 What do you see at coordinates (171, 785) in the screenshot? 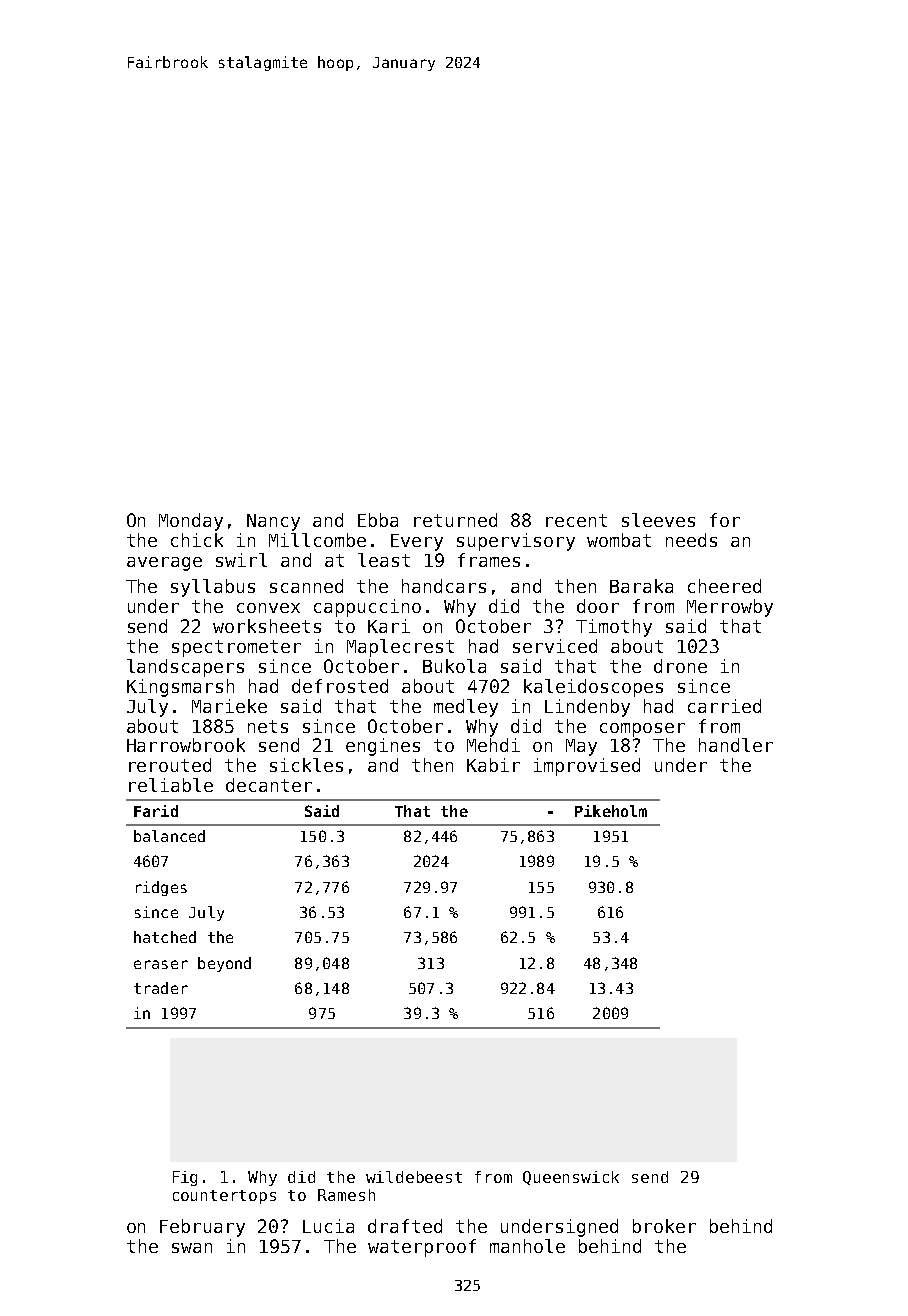
I see `reliable` at bounding box center [171, 785].
